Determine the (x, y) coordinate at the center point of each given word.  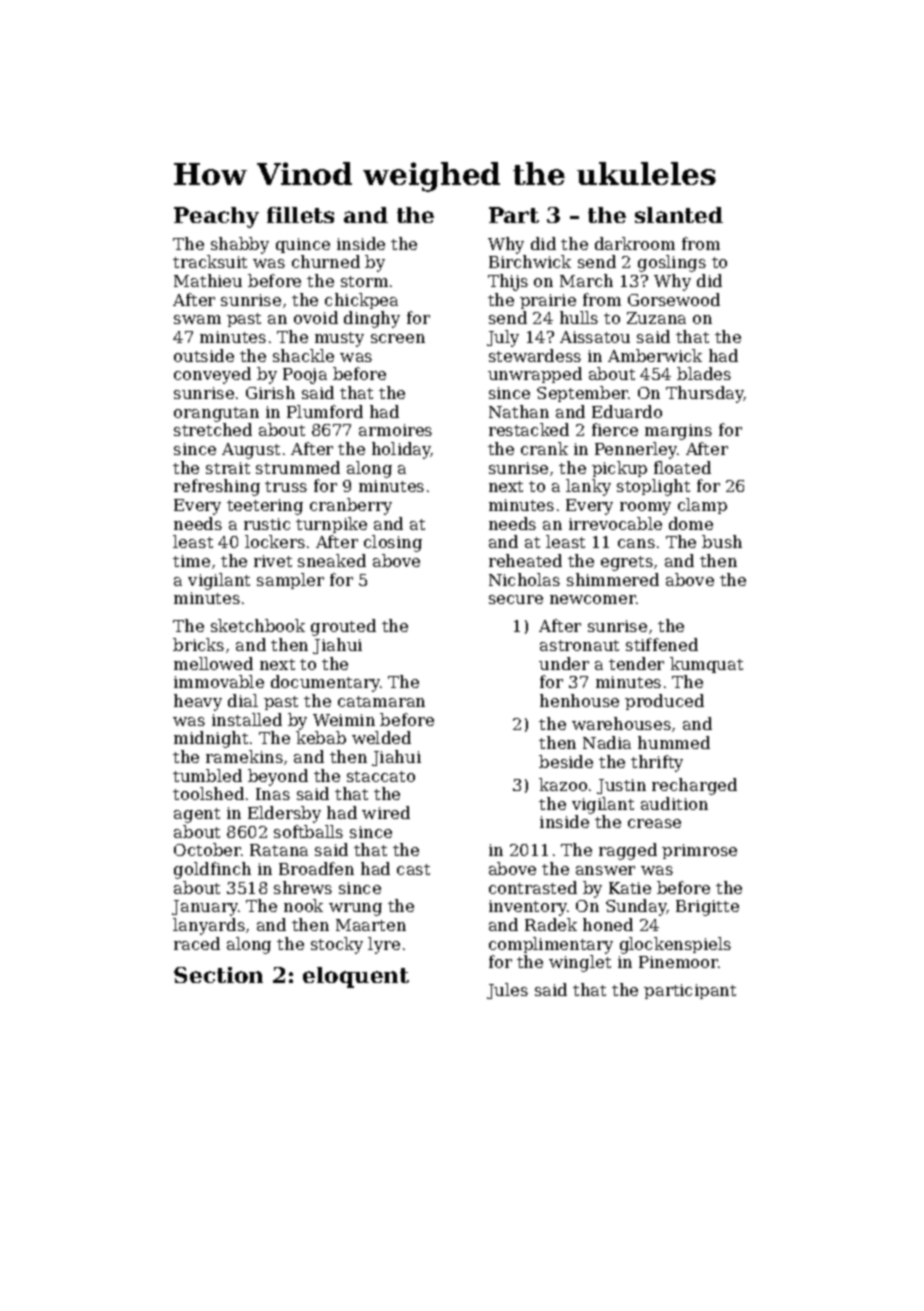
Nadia (607, 742)
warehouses (621, 723)
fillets (300, 215)
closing (393, 543)
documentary (325, 683)
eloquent (356, 977)
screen (398, 338)
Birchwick (530, 261)
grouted (343, 627)
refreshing (217, 487)
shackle (303, 355)
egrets (627, 563)
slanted (679, 215)
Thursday (705, 394)
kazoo (563, 784)
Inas (273, 794)
